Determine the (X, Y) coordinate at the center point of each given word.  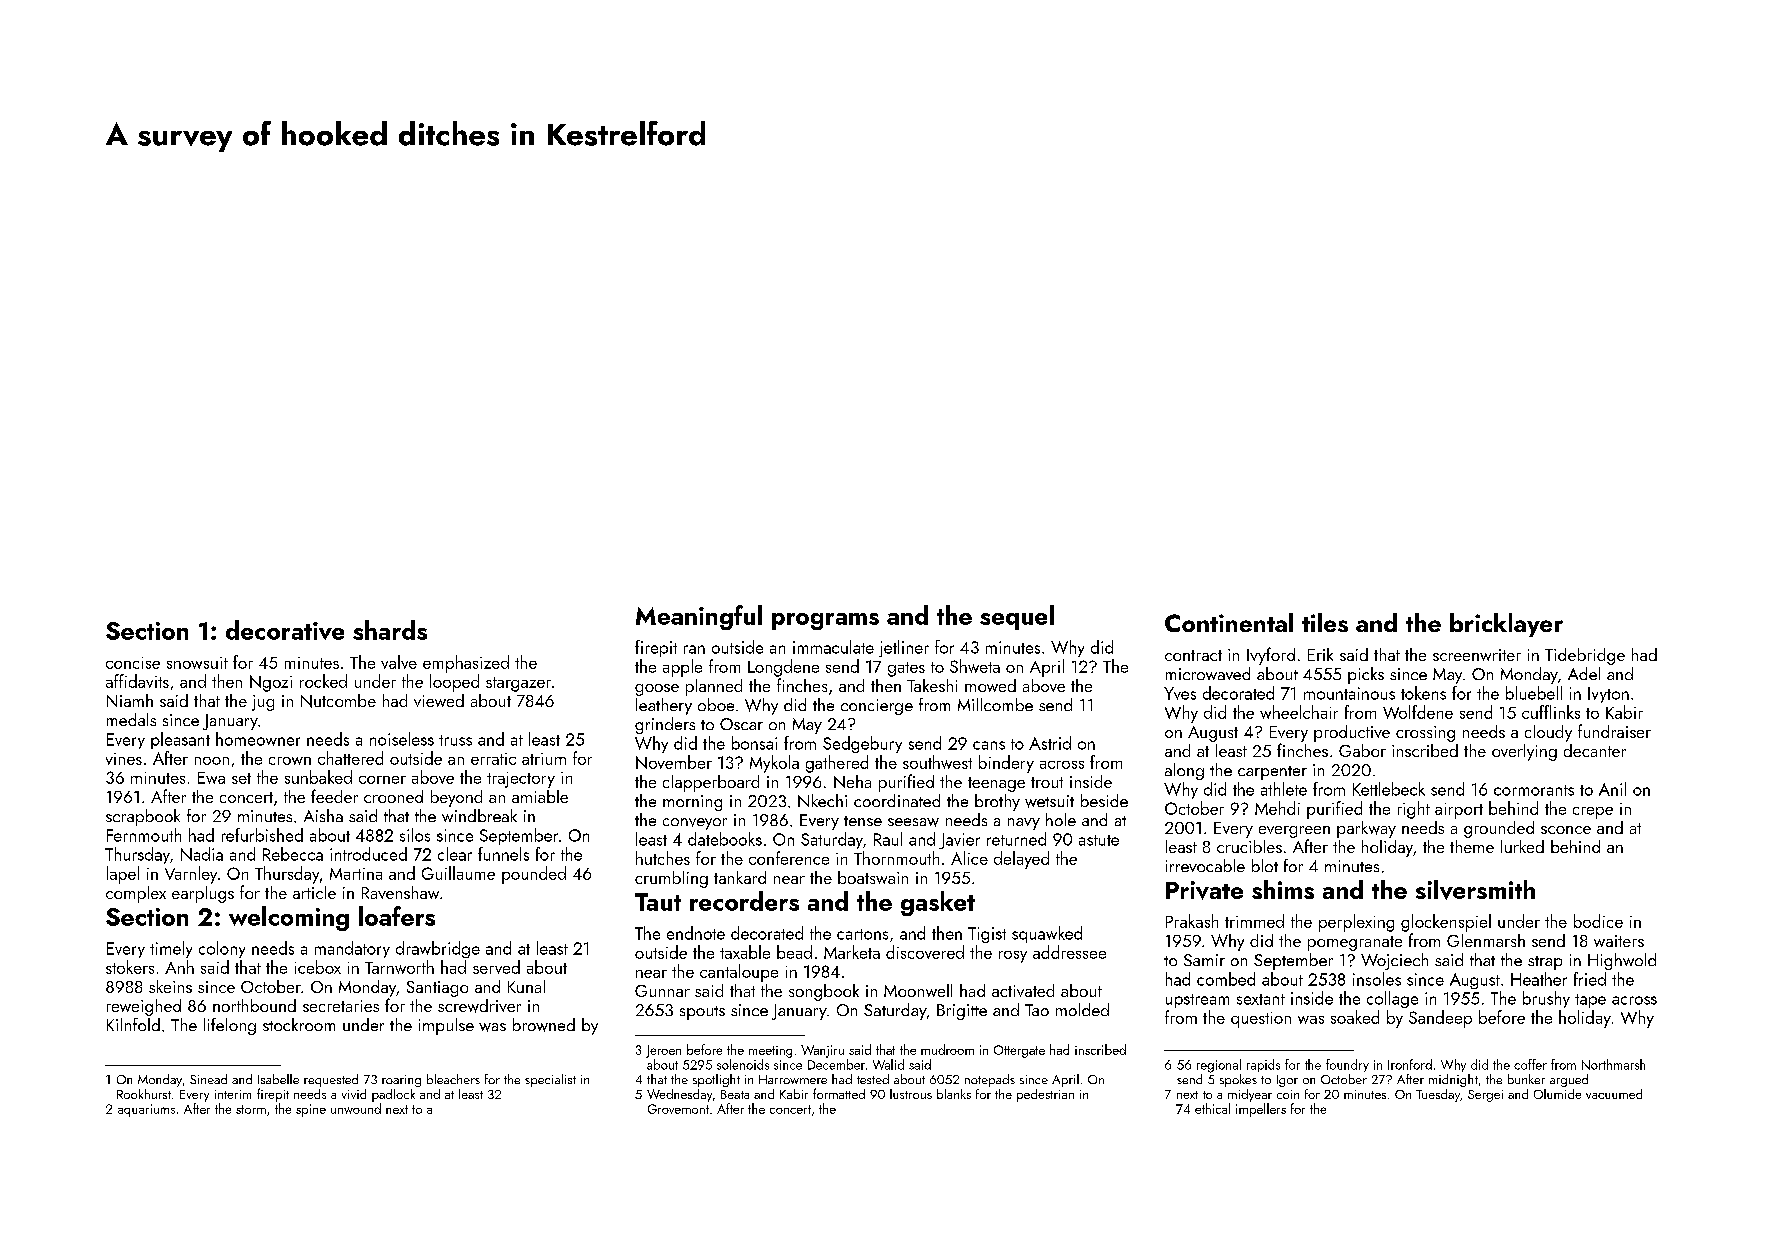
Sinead (208, 1079)
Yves (1180, 693)
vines (124, 759)
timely (171, 949)
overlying (1524, 752)
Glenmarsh (1486, 940)
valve (399, 662)
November (674, 762)
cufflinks (1551, 712)
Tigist (987, 935)
